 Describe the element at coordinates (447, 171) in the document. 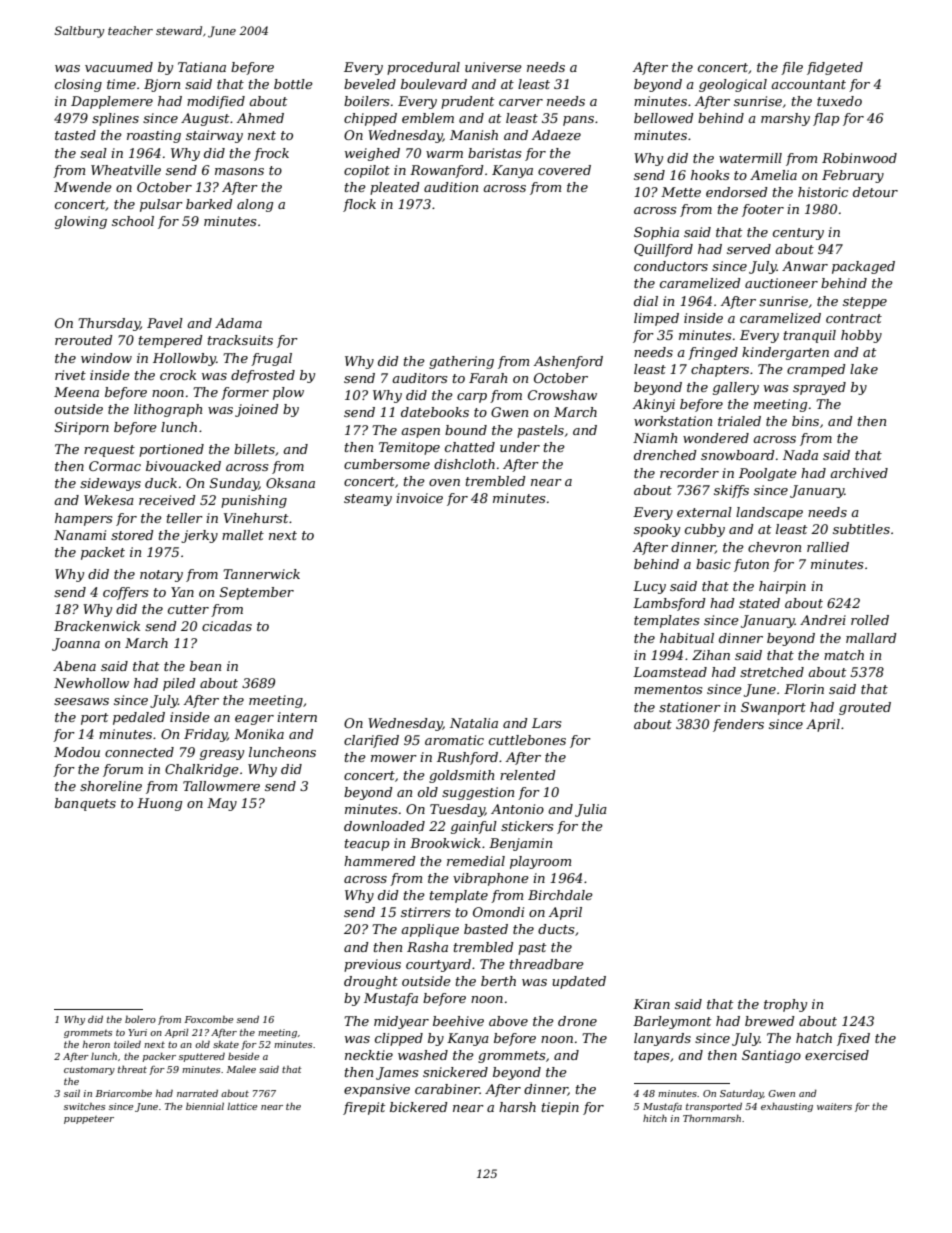

I see `Rowanford` at that location.
